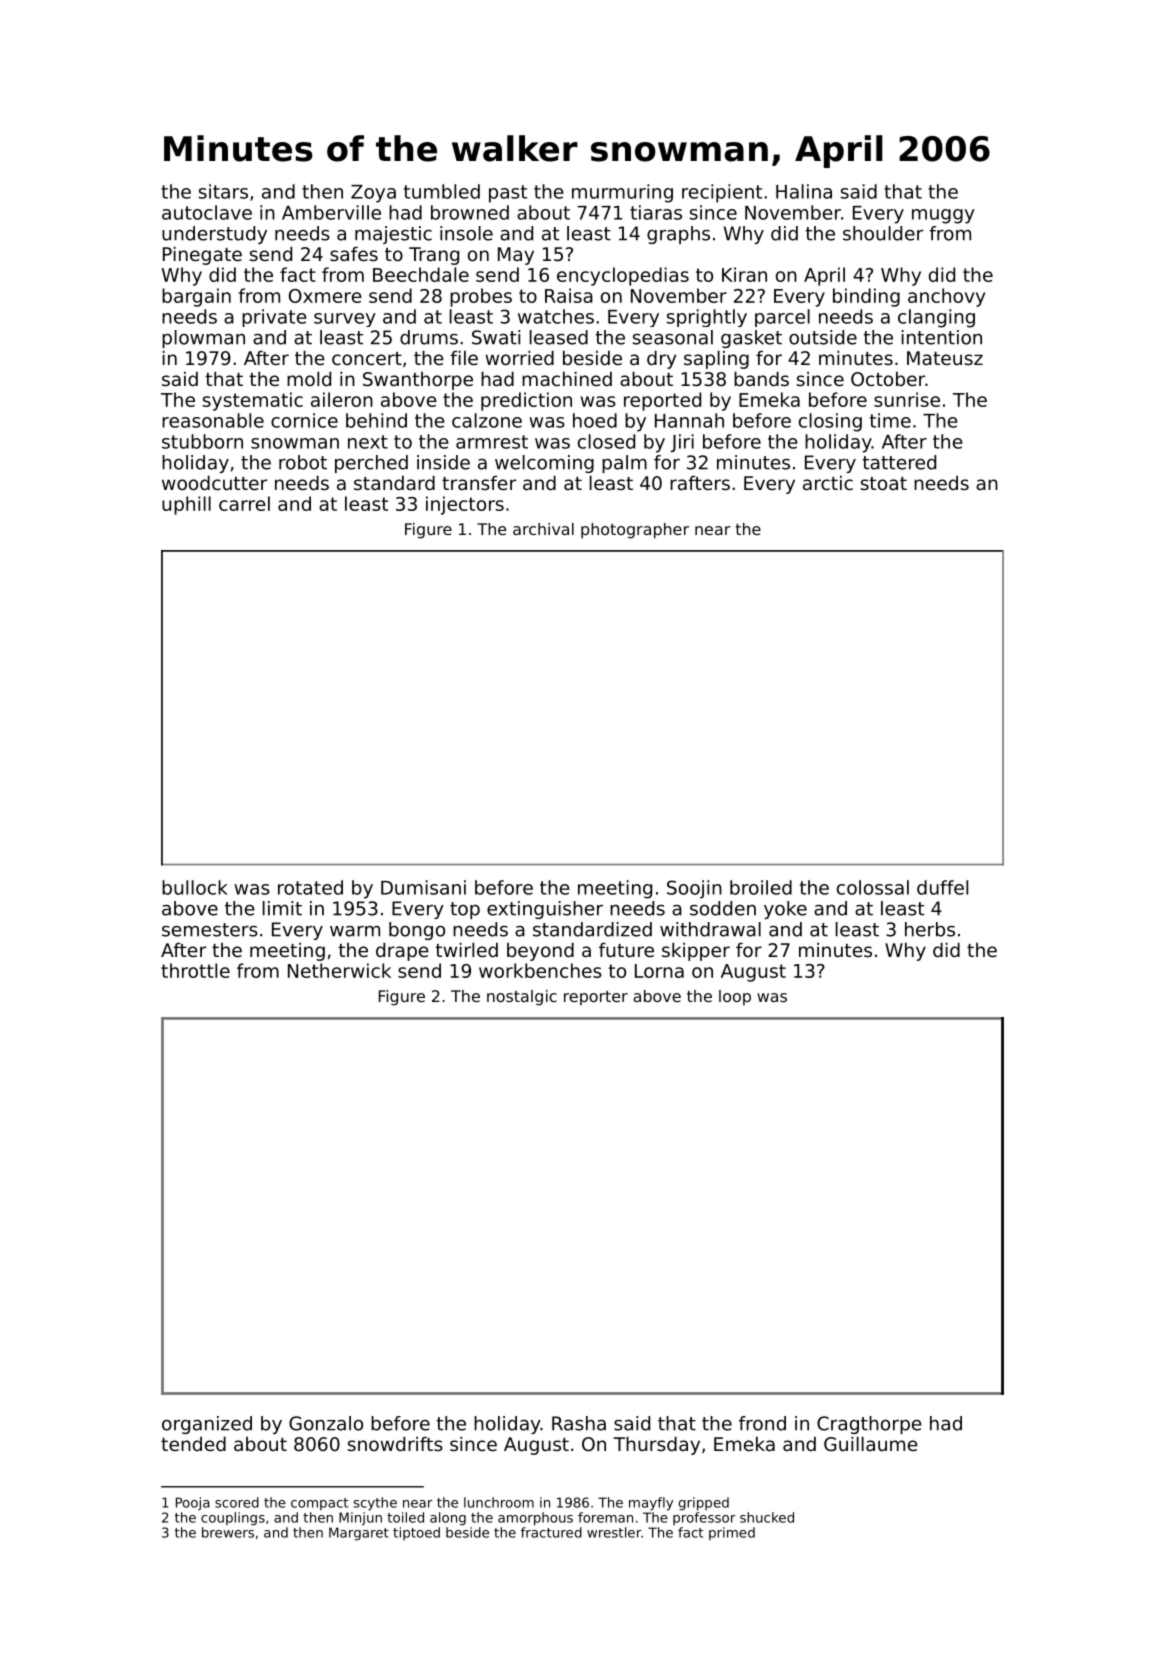 The width and height of the image is (1165, 1654). Describe the element at coordinates (303, 462) in the image. I see `robot` at that location.
